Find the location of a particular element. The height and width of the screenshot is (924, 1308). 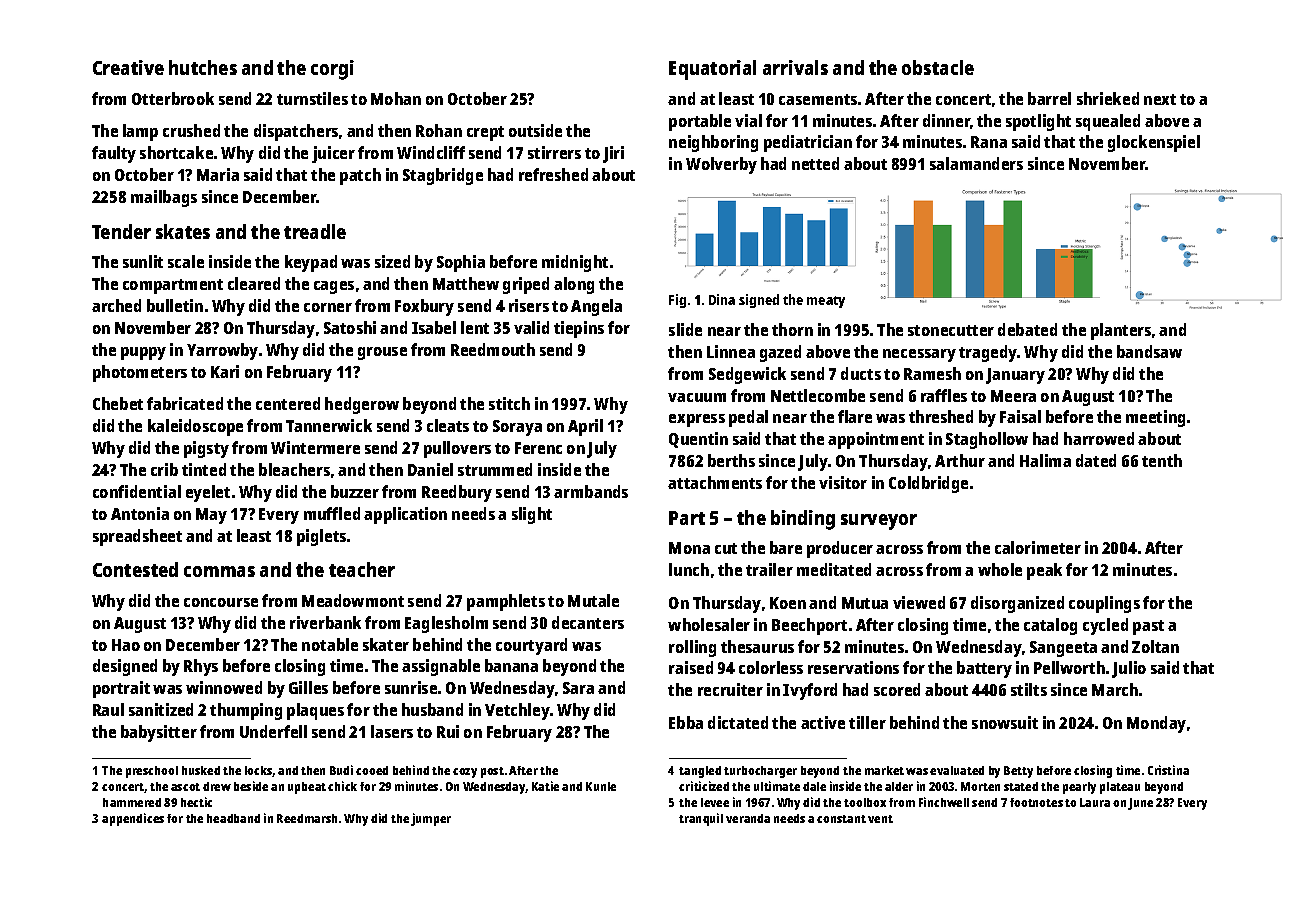

veranda is located at coordinates (748, 818).
